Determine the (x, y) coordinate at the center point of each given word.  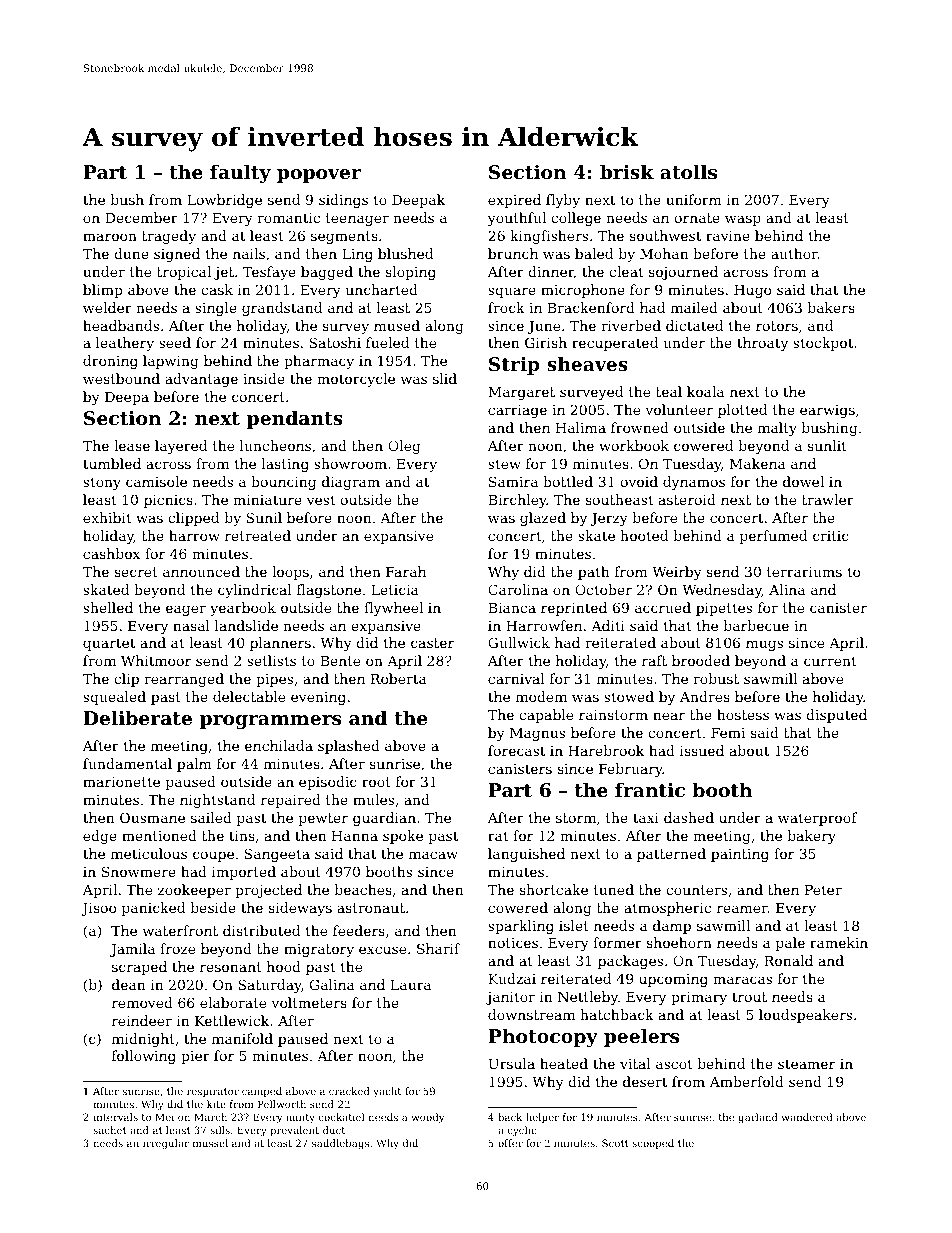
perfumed (773, 537)
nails (249, 253)
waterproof (818, 819)
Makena (758, 463)
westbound (121, 378)
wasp (743, 220)
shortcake (554, 889)
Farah (406, 571)
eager (186, 610)
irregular (166, 1144)
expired (514, 201)
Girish (546, 342)
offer (510, 1143)
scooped (653, 1144)
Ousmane (152, 817)
